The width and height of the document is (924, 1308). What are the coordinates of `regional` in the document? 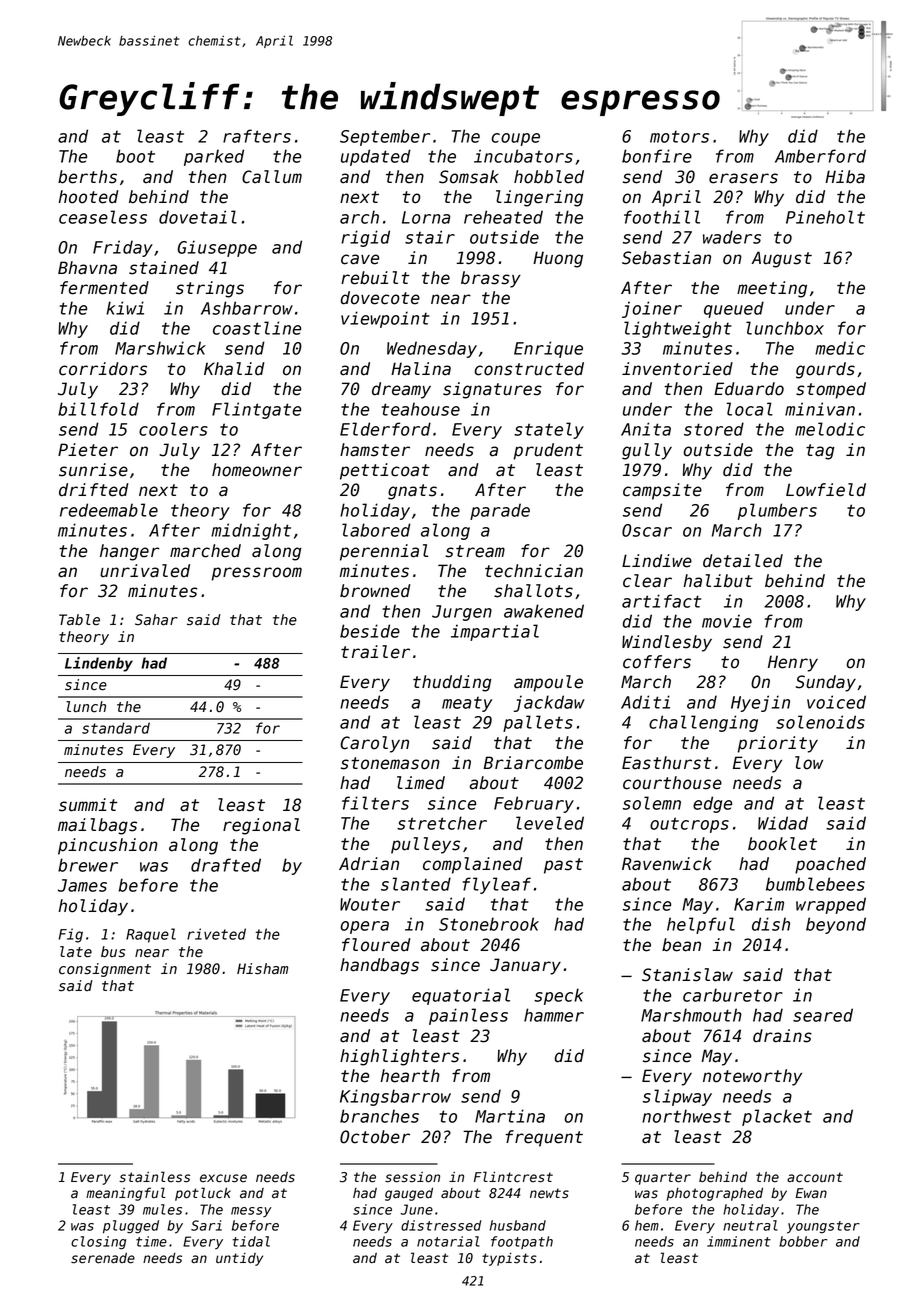 It's located at (261, 826).
